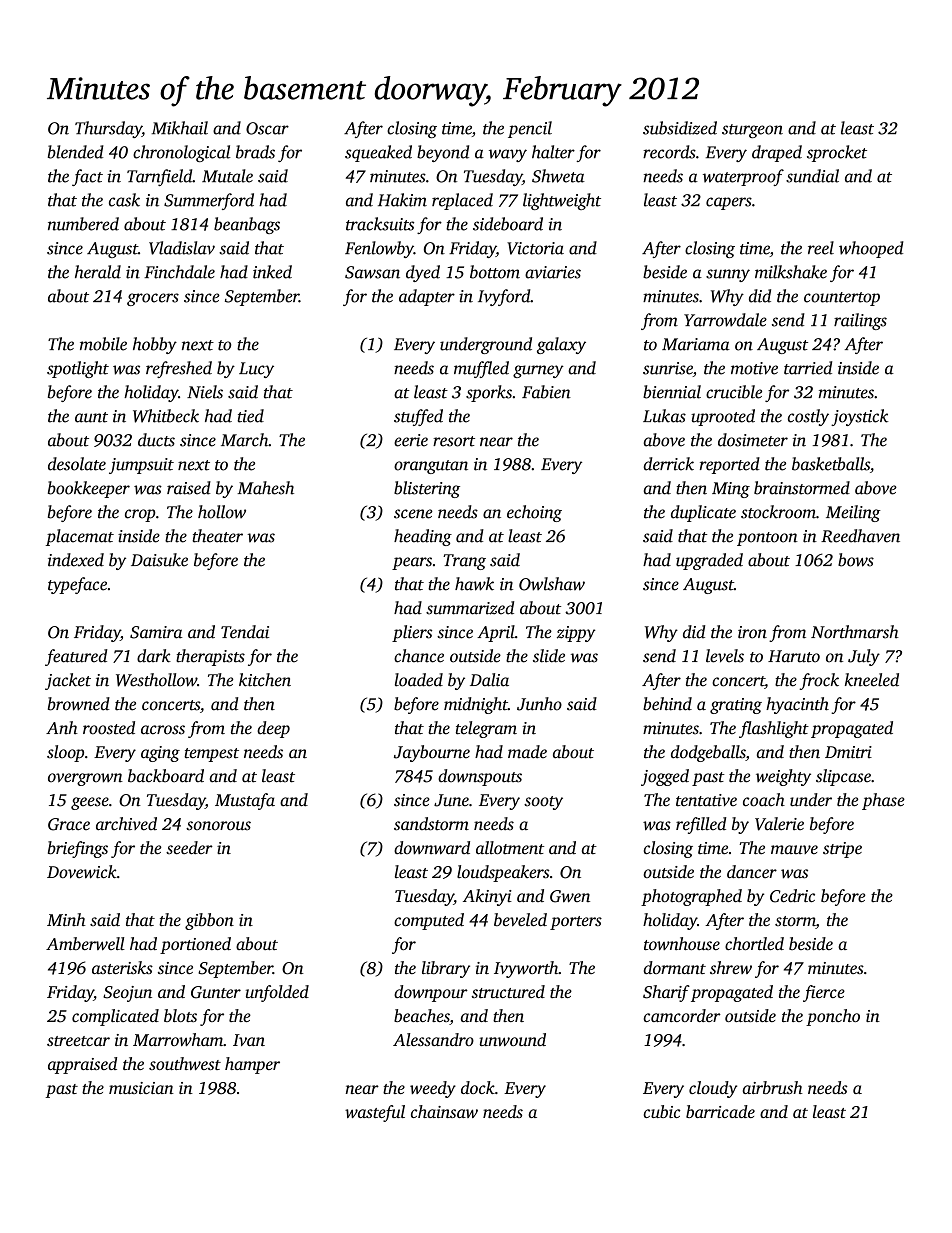  Describe the element at coordinates (720, 1111) in the image. I see `barricade` at that location.
